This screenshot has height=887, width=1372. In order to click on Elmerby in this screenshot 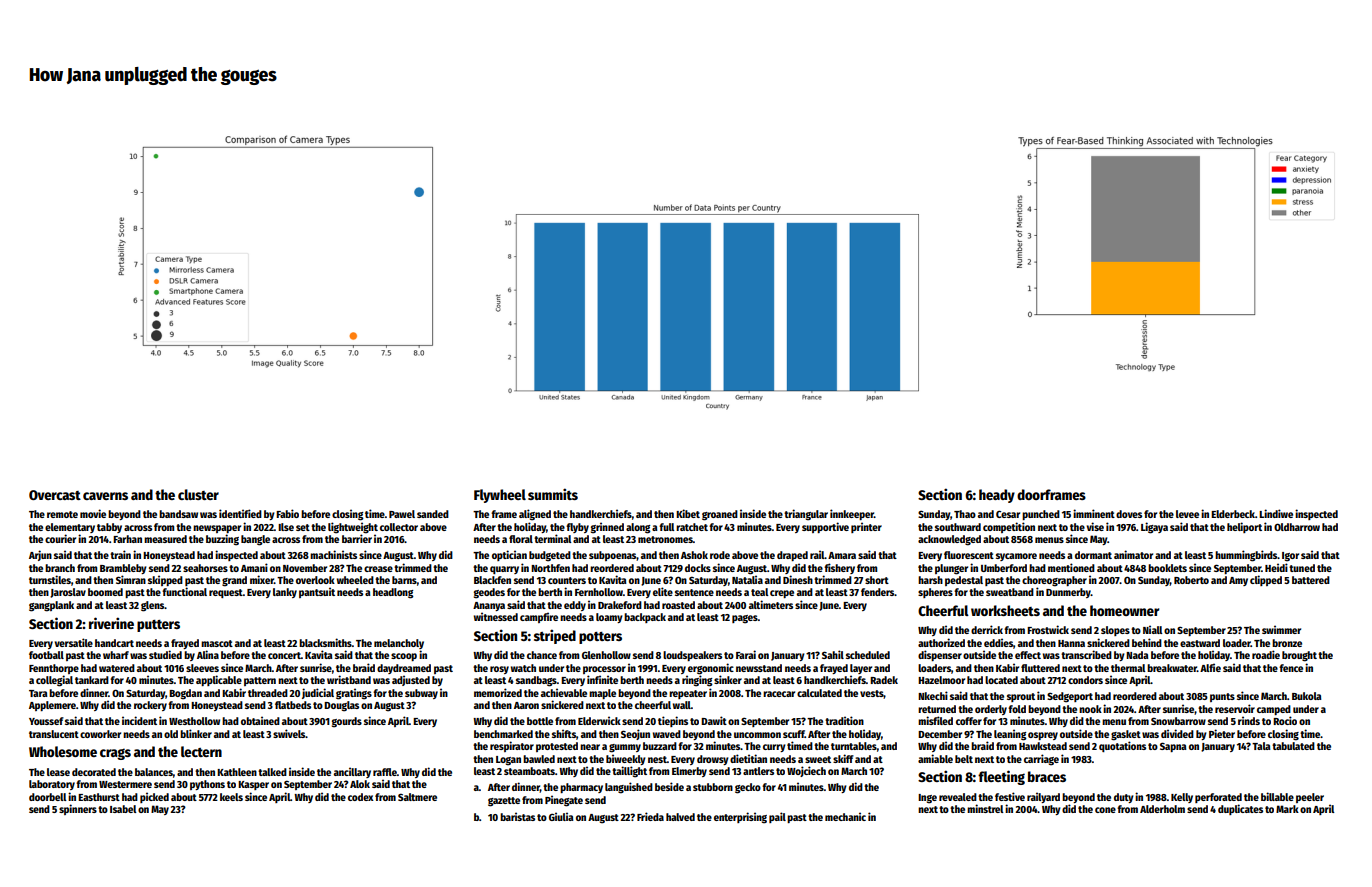, I will do `click(689, 772)`.
